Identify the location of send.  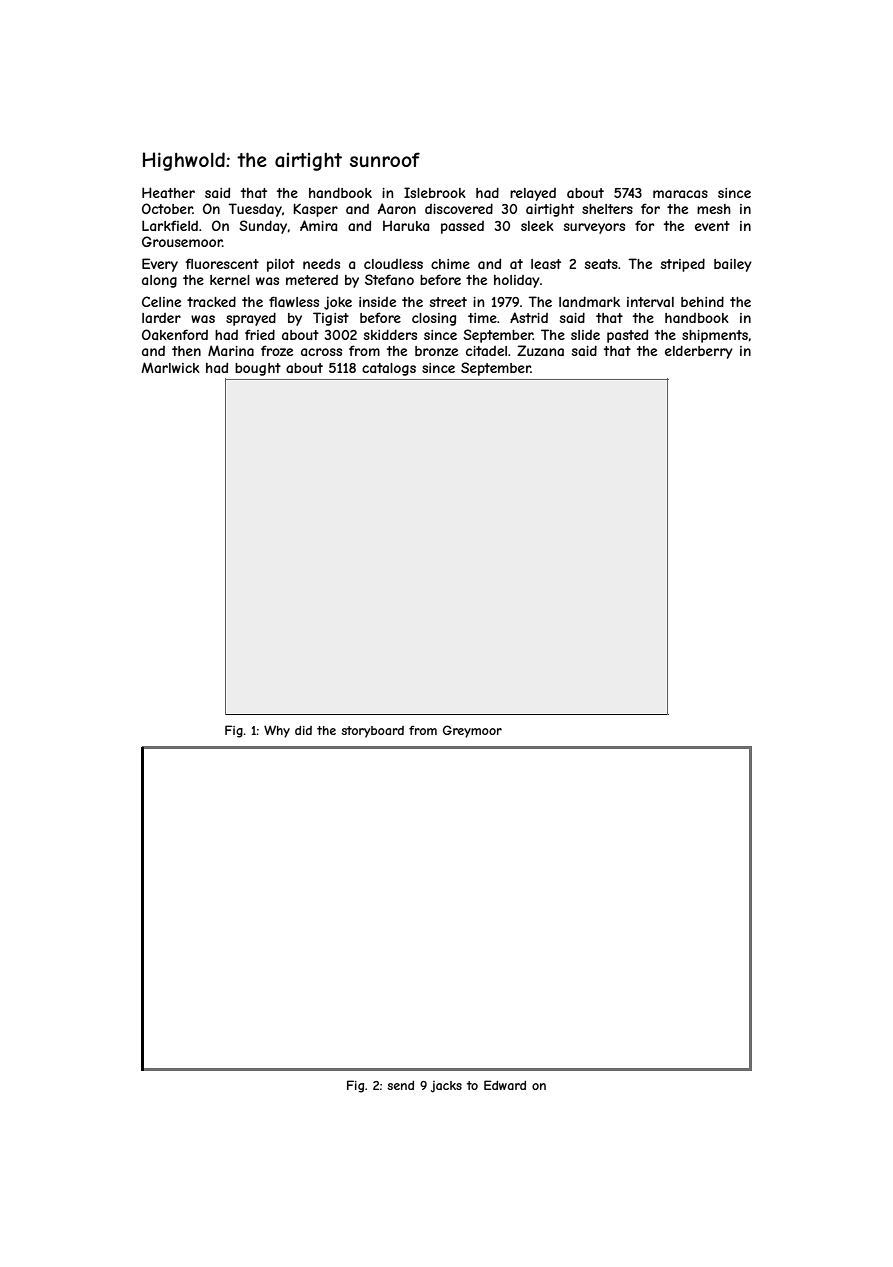
(400, 1085).
